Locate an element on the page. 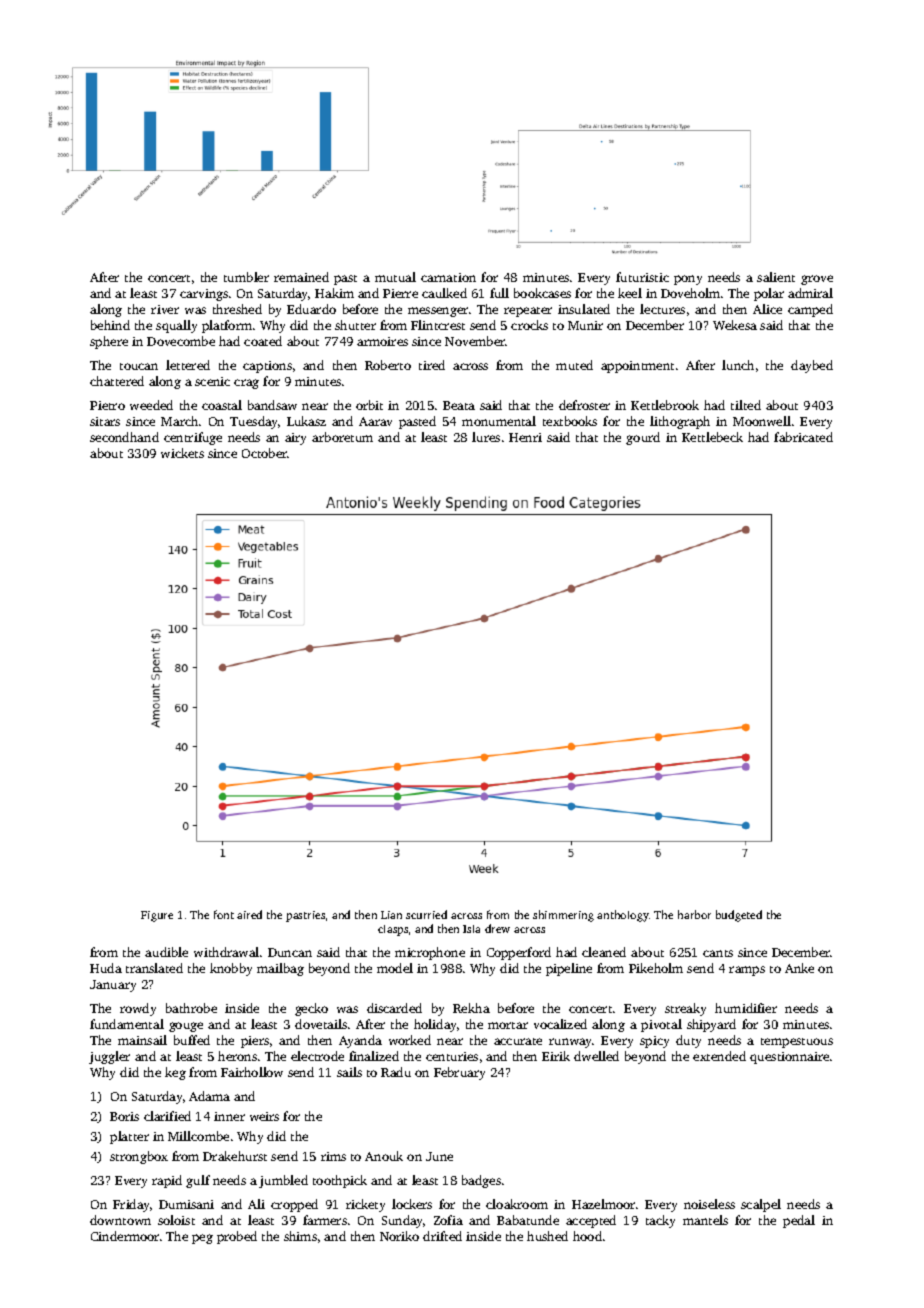 This document has width=924, height=1308. humidifier is located at coordinates (746, 1008).
